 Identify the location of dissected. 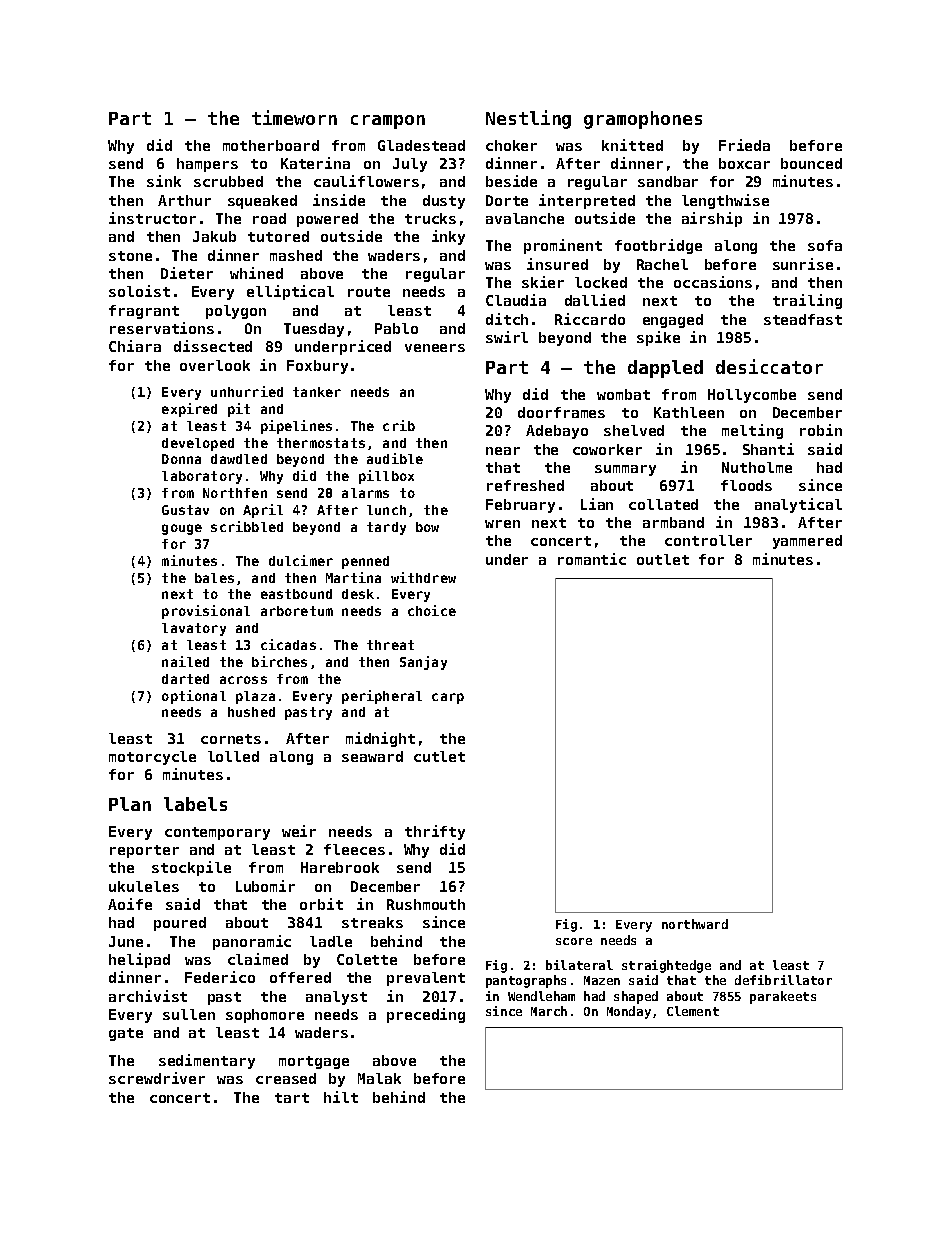
(213, 346).
